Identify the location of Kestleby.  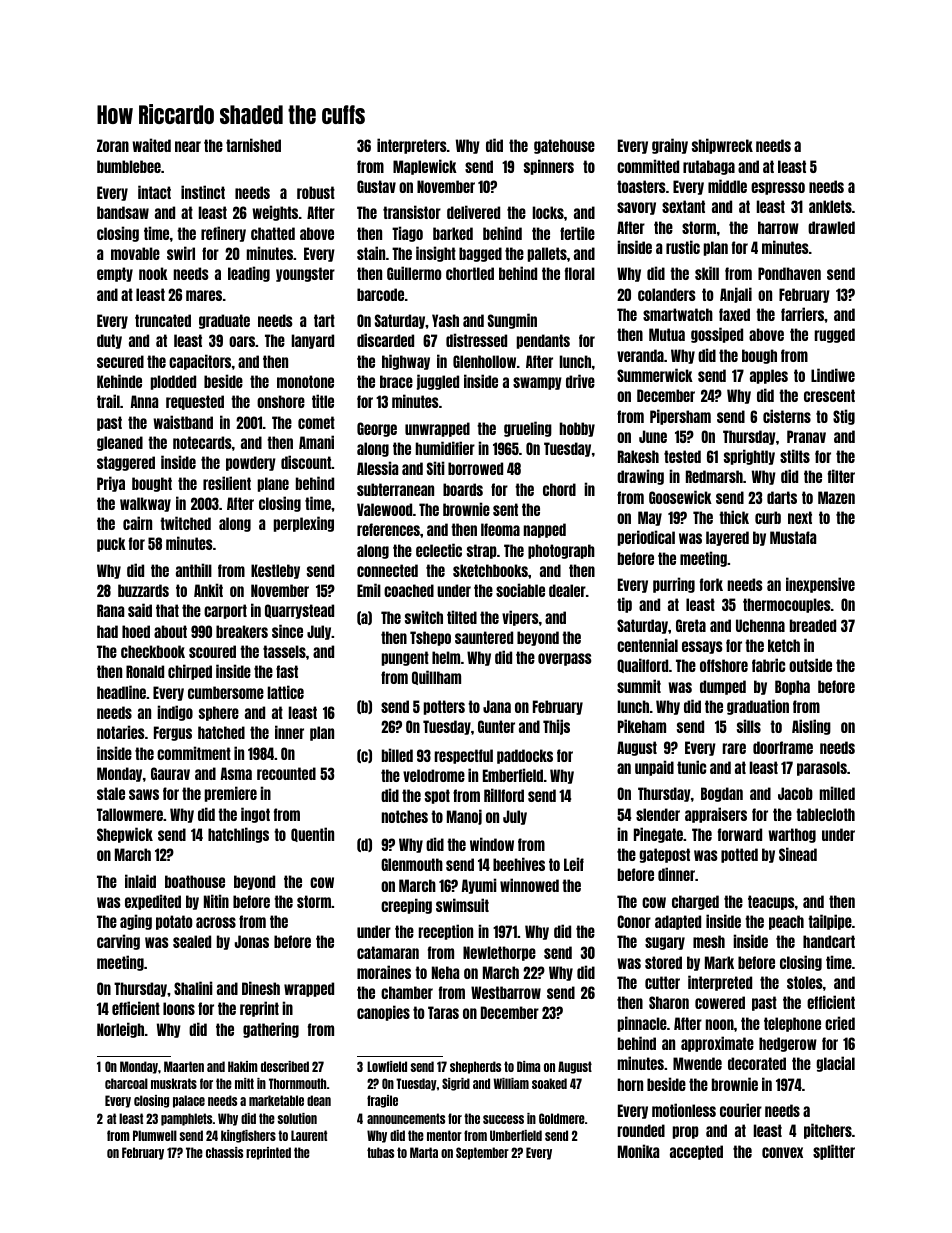
(275, 571).
